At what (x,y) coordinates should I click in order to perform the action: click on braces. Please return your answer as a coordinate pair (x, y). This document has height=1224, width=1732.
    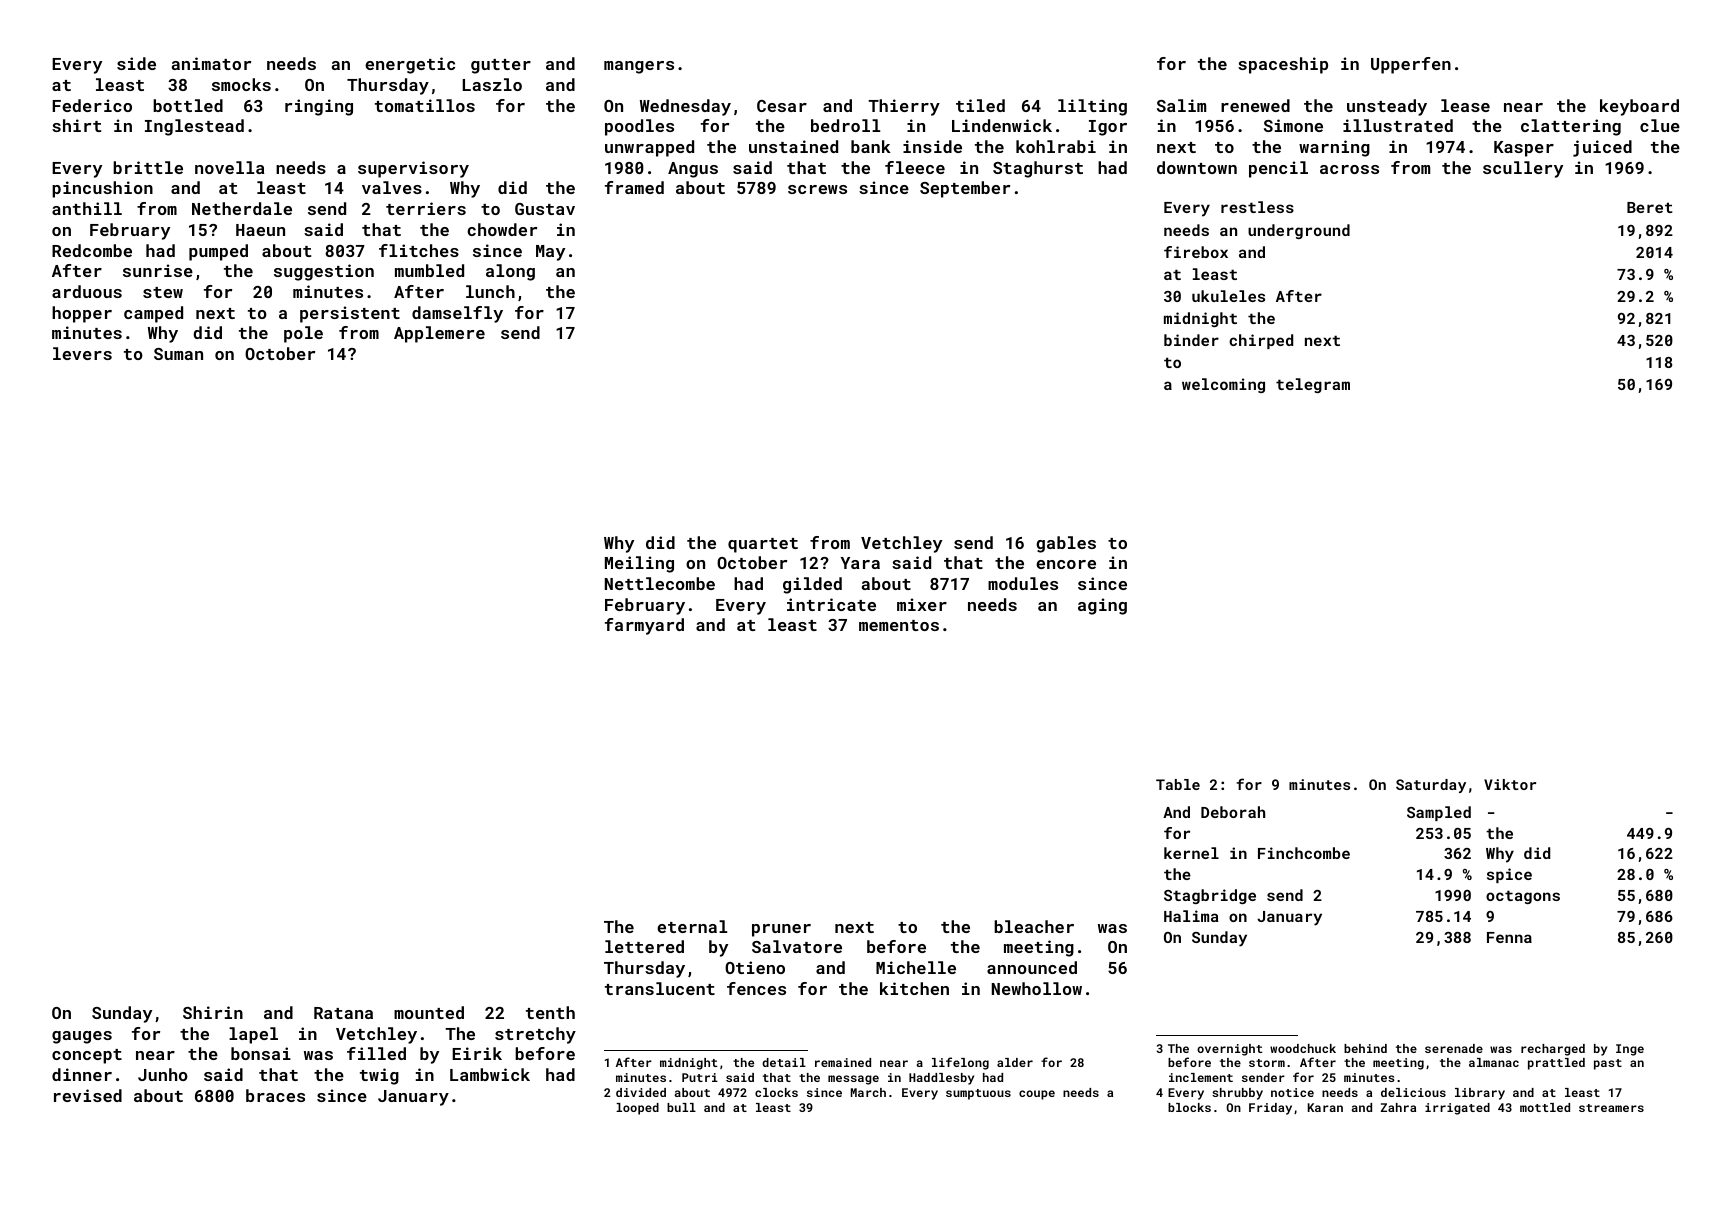
    Looking at the image, I should click on (275, 1095).
